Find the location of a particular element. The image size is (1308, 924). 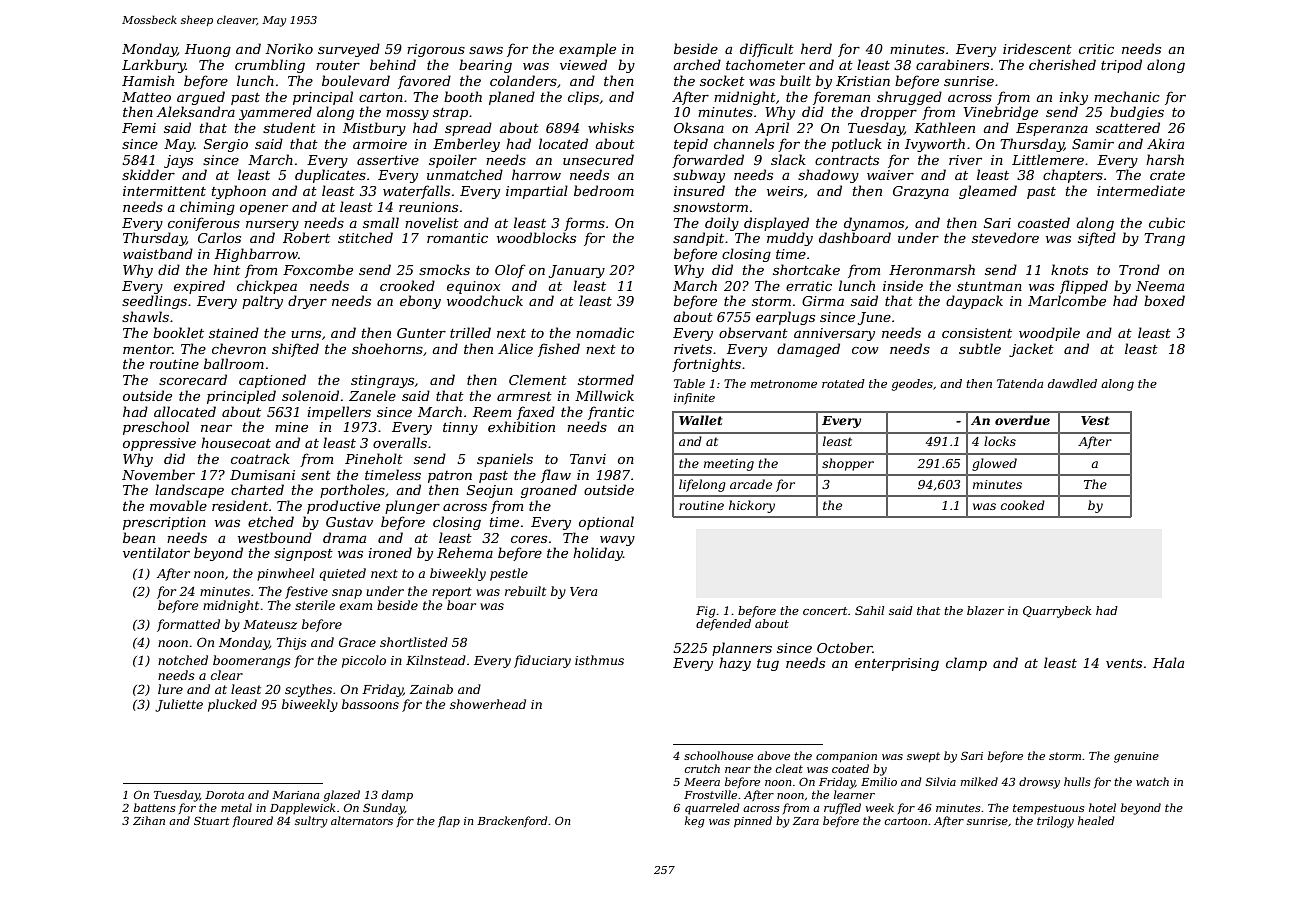

woodpile is located at coordinates (1049, 334).
